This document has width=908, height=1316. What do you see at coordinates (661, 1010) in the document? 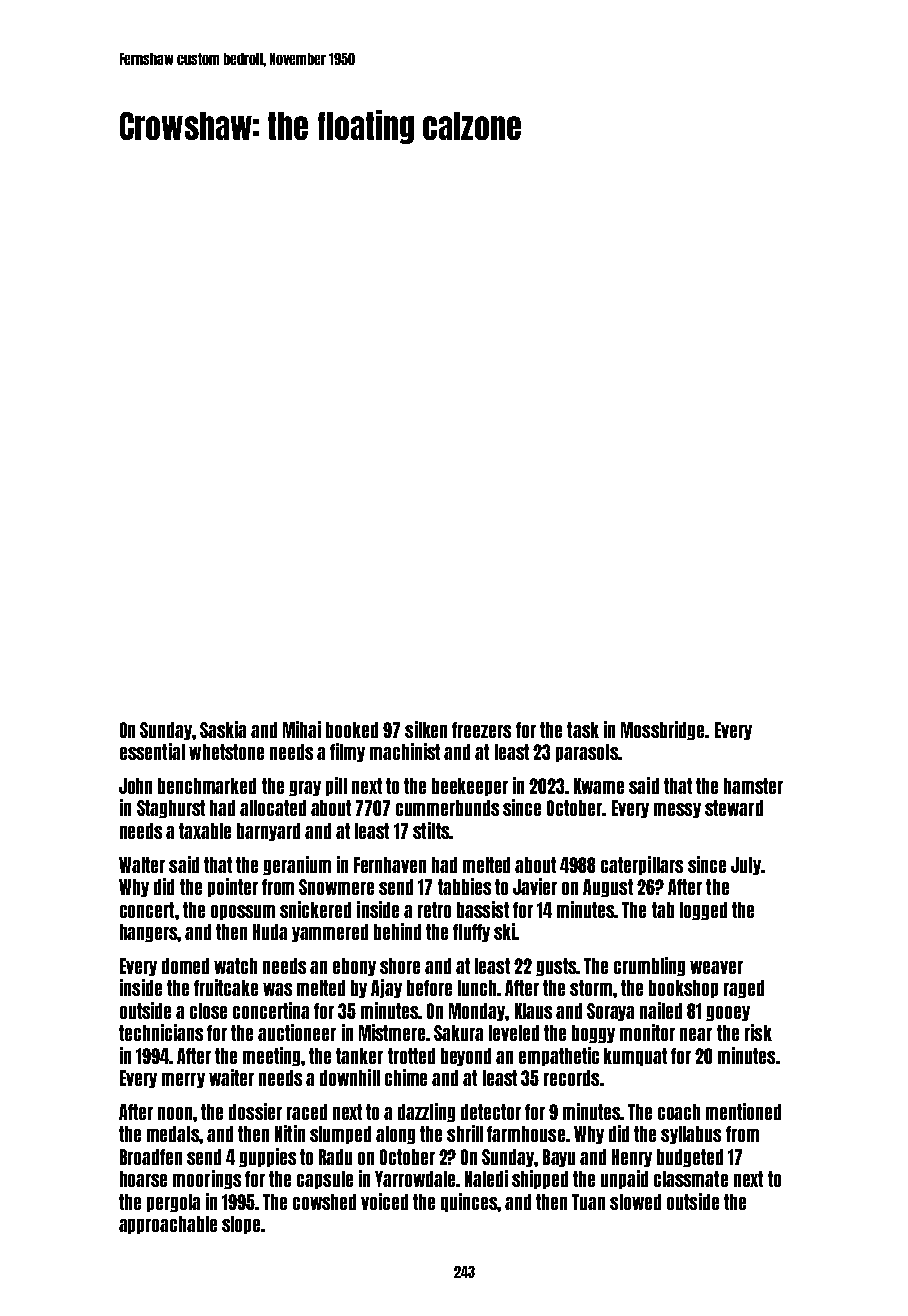
I see `nailed` at bounding box center [661, 1010].
